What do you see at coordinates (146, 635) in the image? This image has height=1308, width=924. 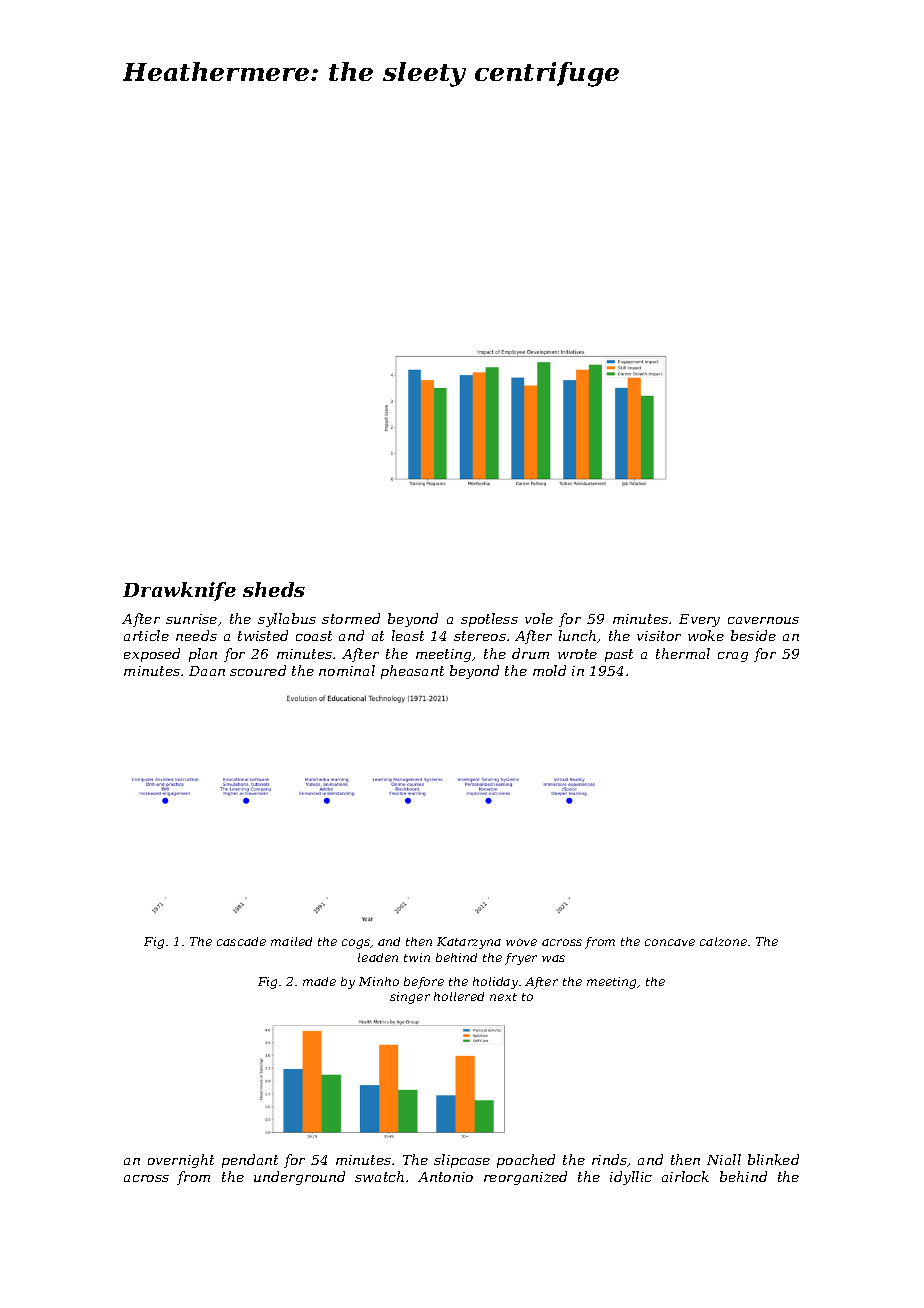 I see `article` at bounding box center [146, 635].
